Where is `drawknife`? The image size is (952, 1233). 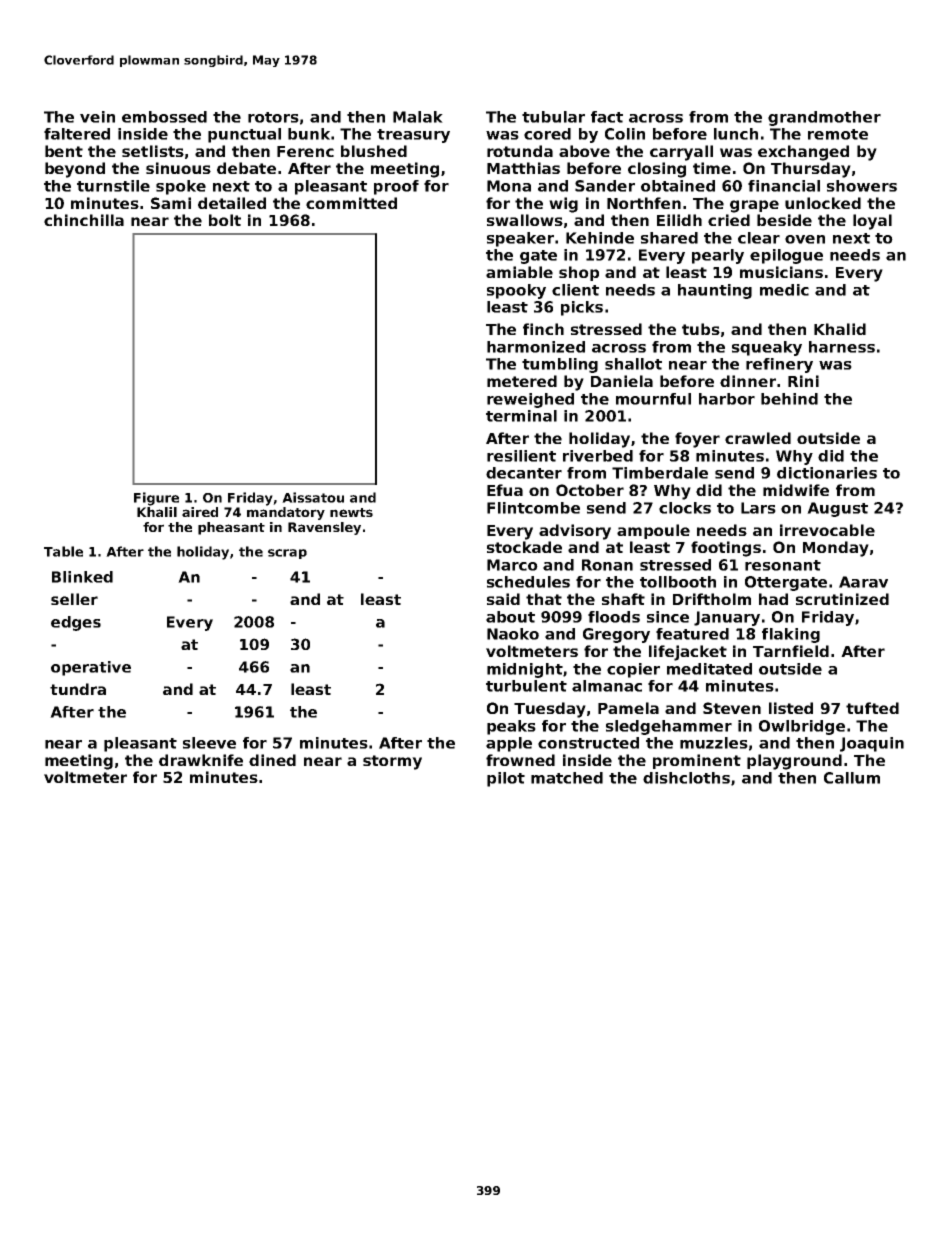
drawknife is located at coordinates (201, 760).
